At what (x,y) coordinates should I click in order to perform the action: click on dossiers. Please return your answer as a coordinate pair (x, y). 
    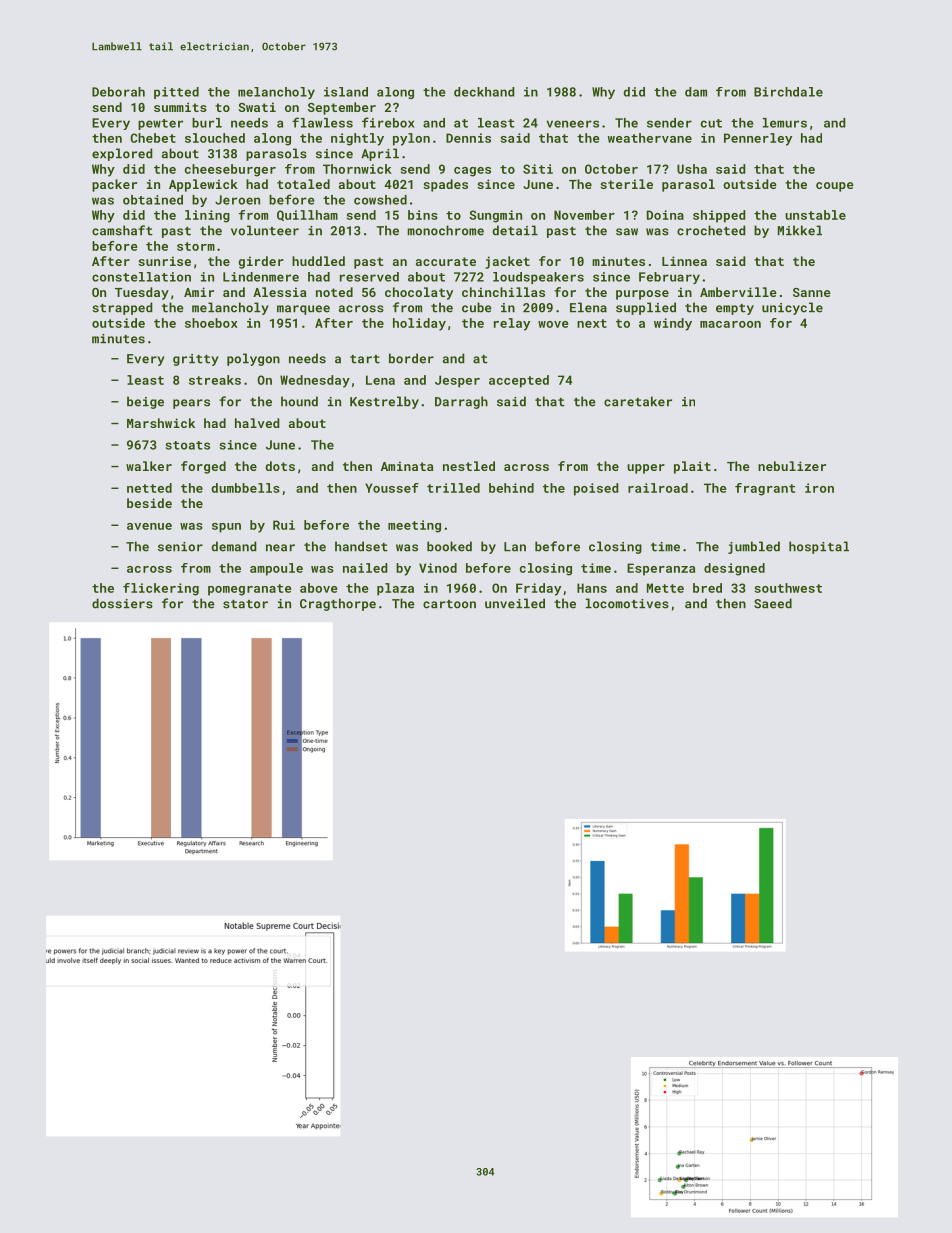
    Looking at the image, I should click on (122, 603).
